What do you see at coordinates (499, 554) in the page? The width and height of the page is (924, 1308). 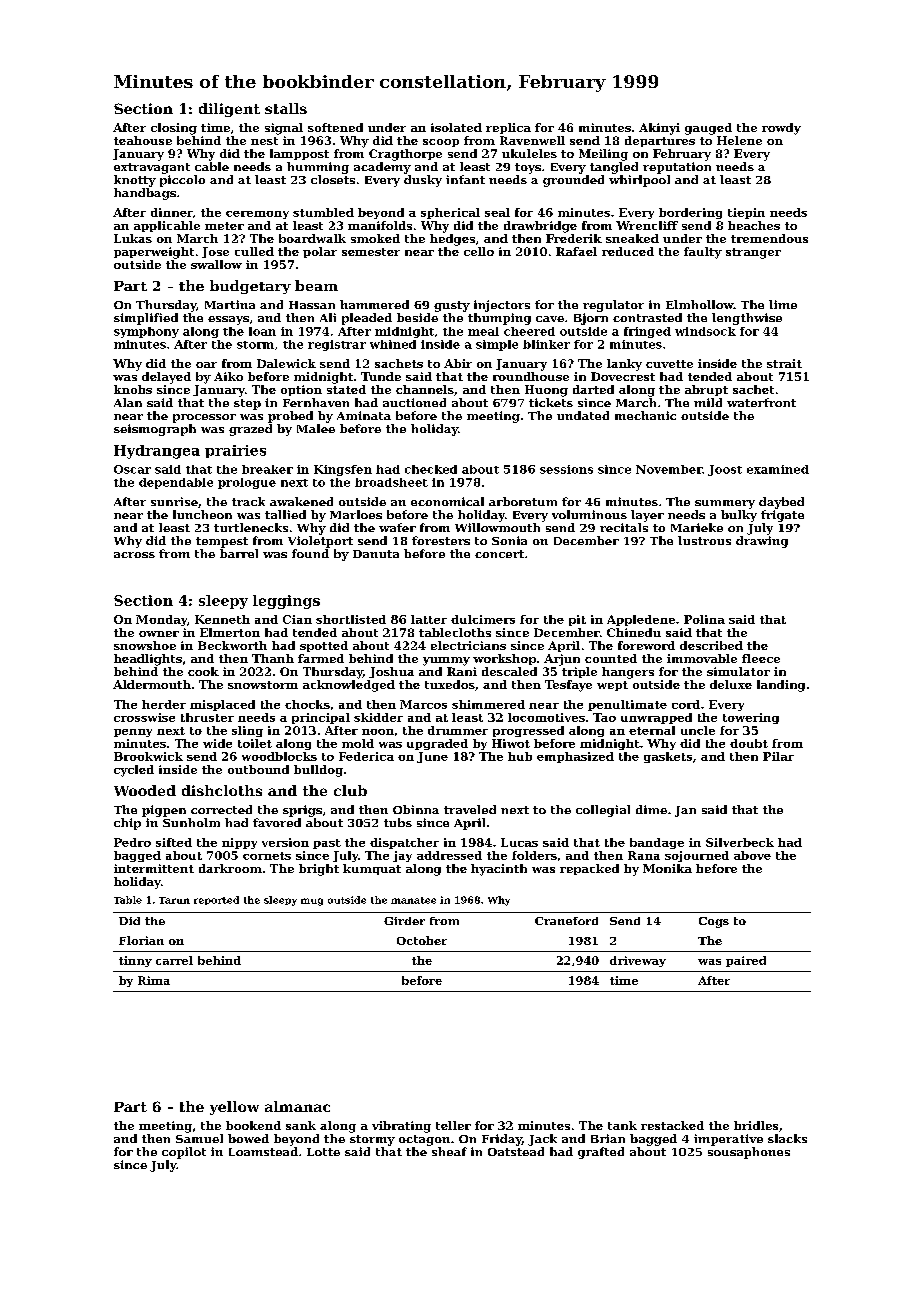 I see `concert` at bounding box center [499, 554].
